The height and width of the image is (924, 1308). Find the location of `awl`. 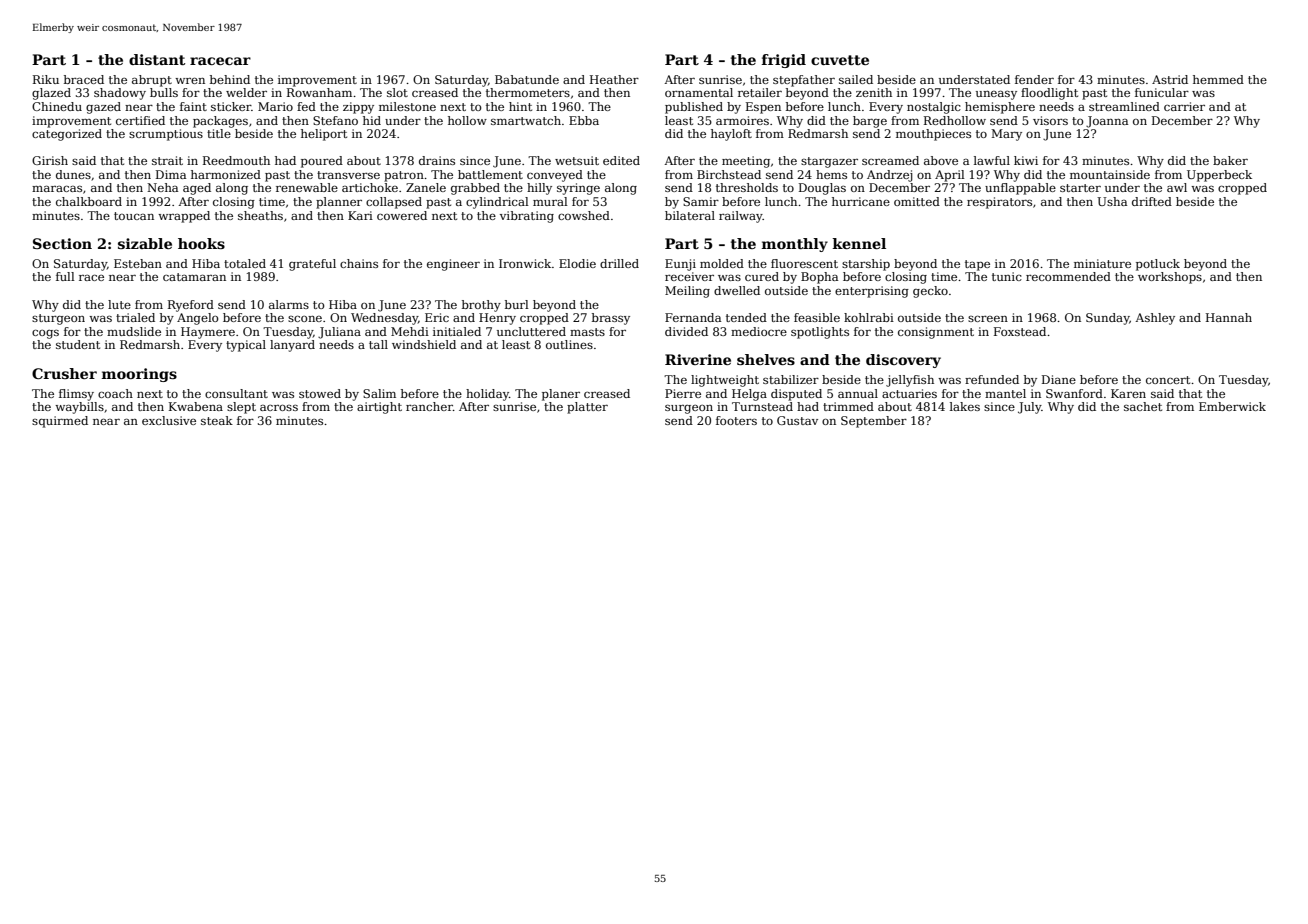

awl is located at coordinates (1177, 187).
